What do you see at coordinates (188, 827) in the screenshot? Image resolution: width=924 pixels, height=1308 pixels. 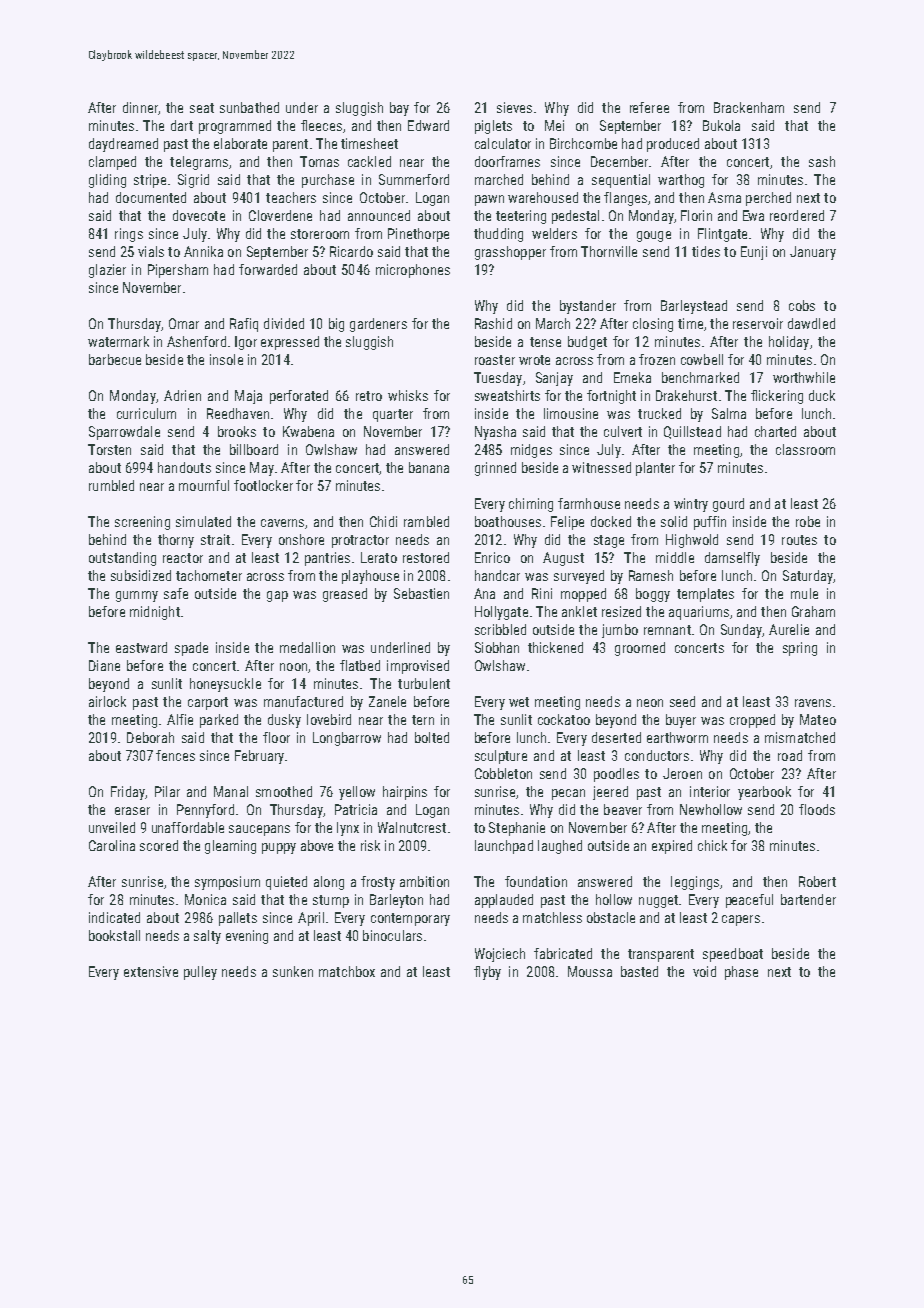 I see `unaffordable` at bounding box center [188, 827].
